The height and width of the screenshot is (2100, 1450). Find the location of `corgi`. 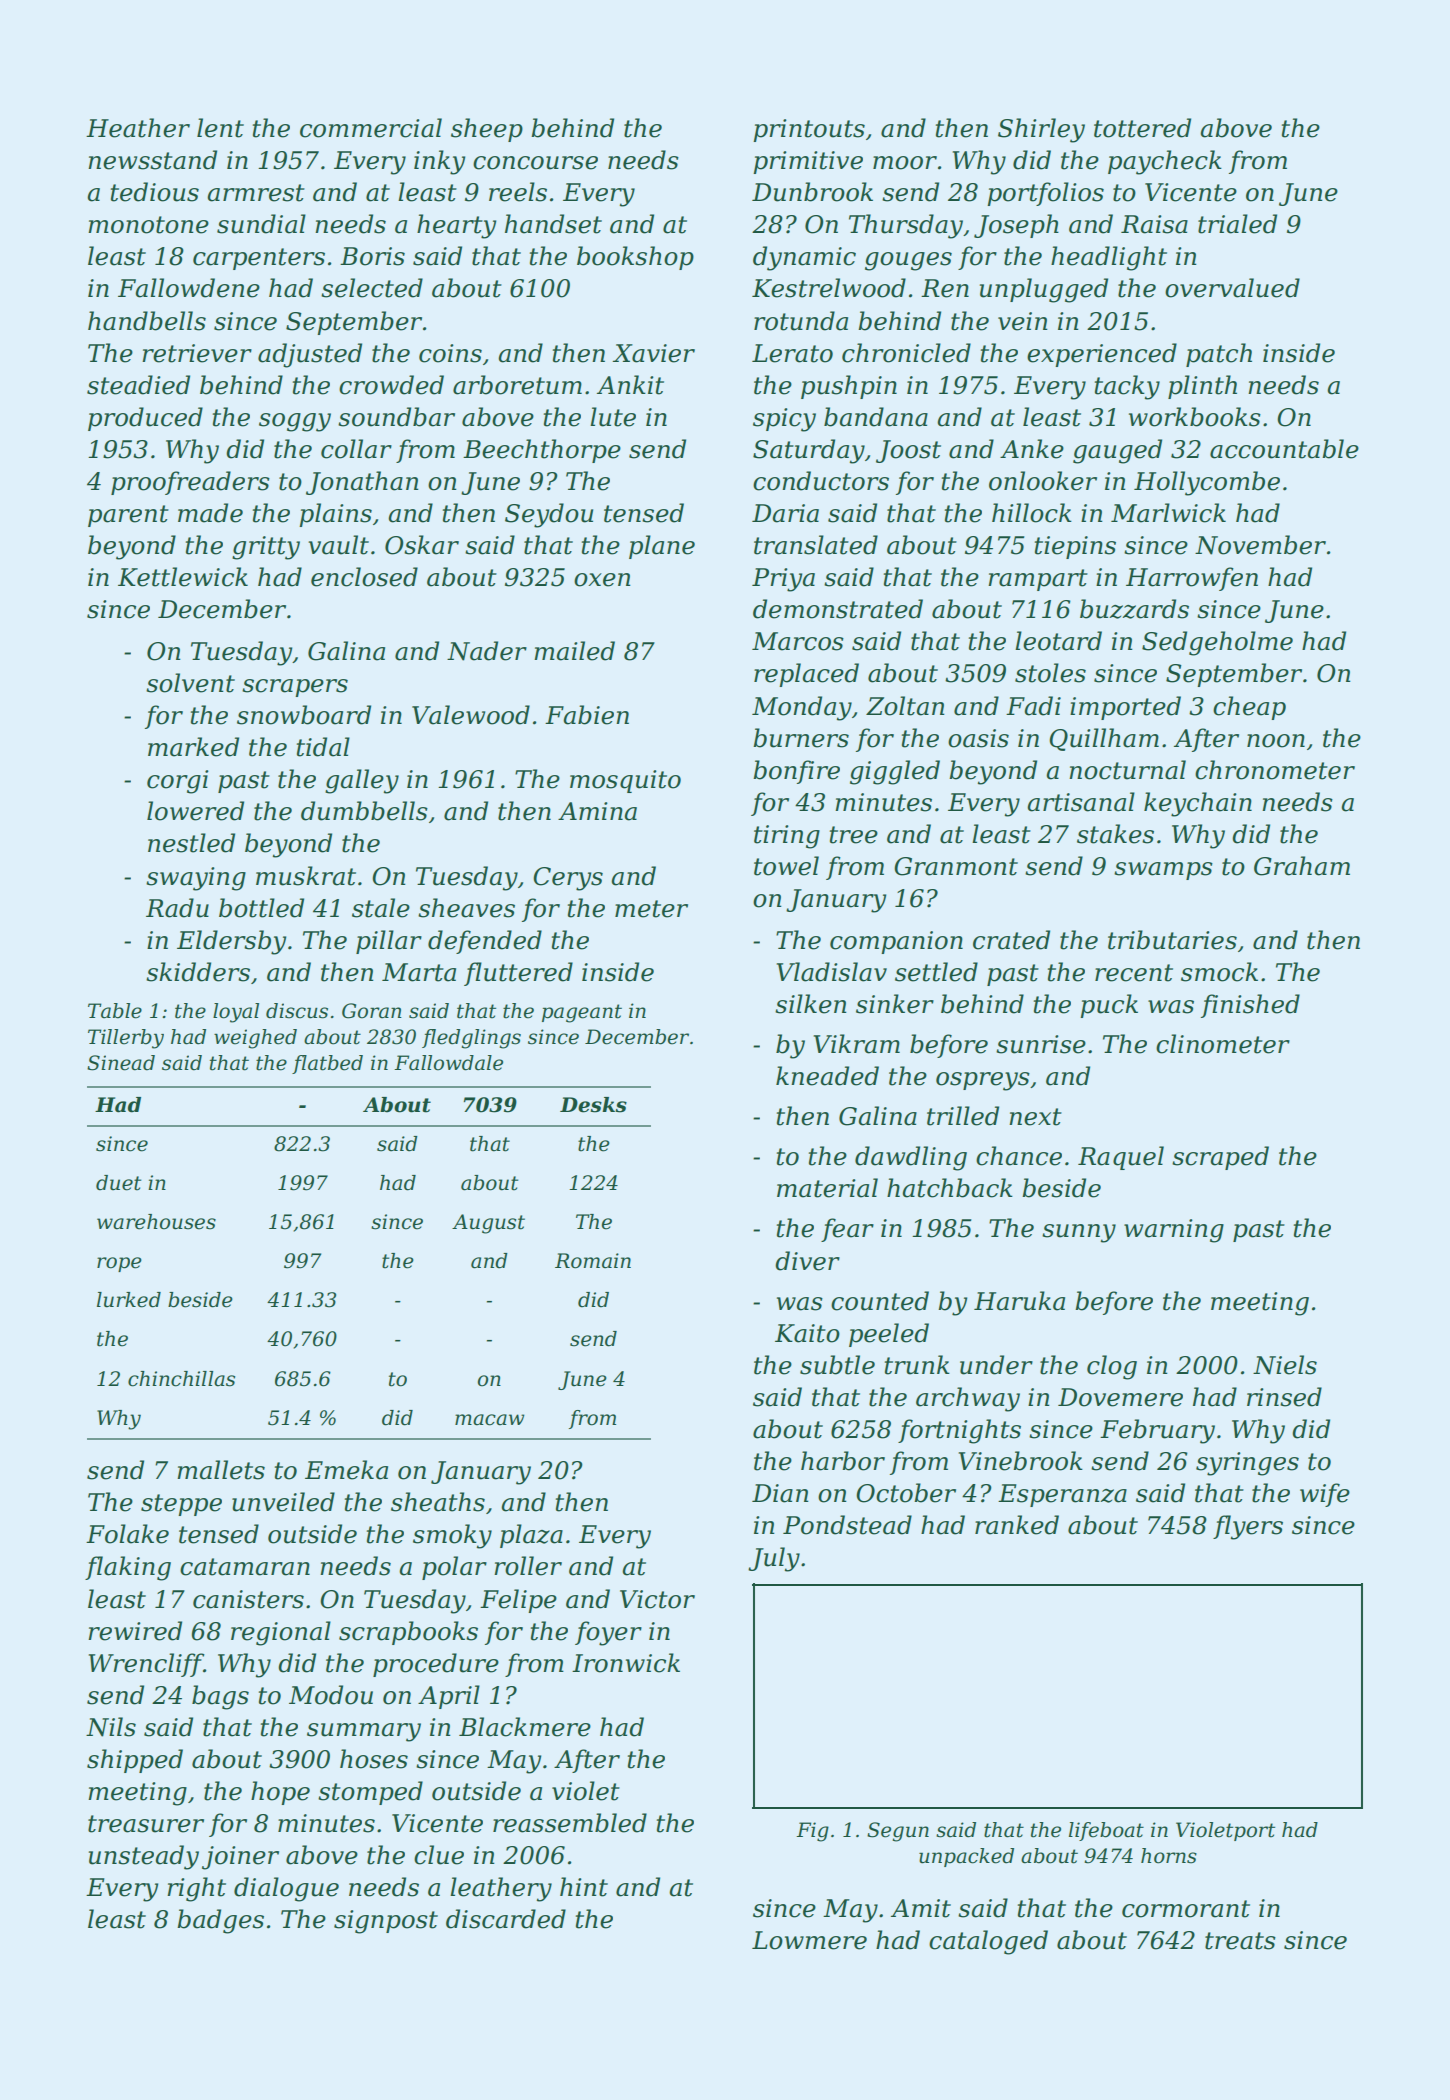

corgi is located at coordinates (178, 782).
